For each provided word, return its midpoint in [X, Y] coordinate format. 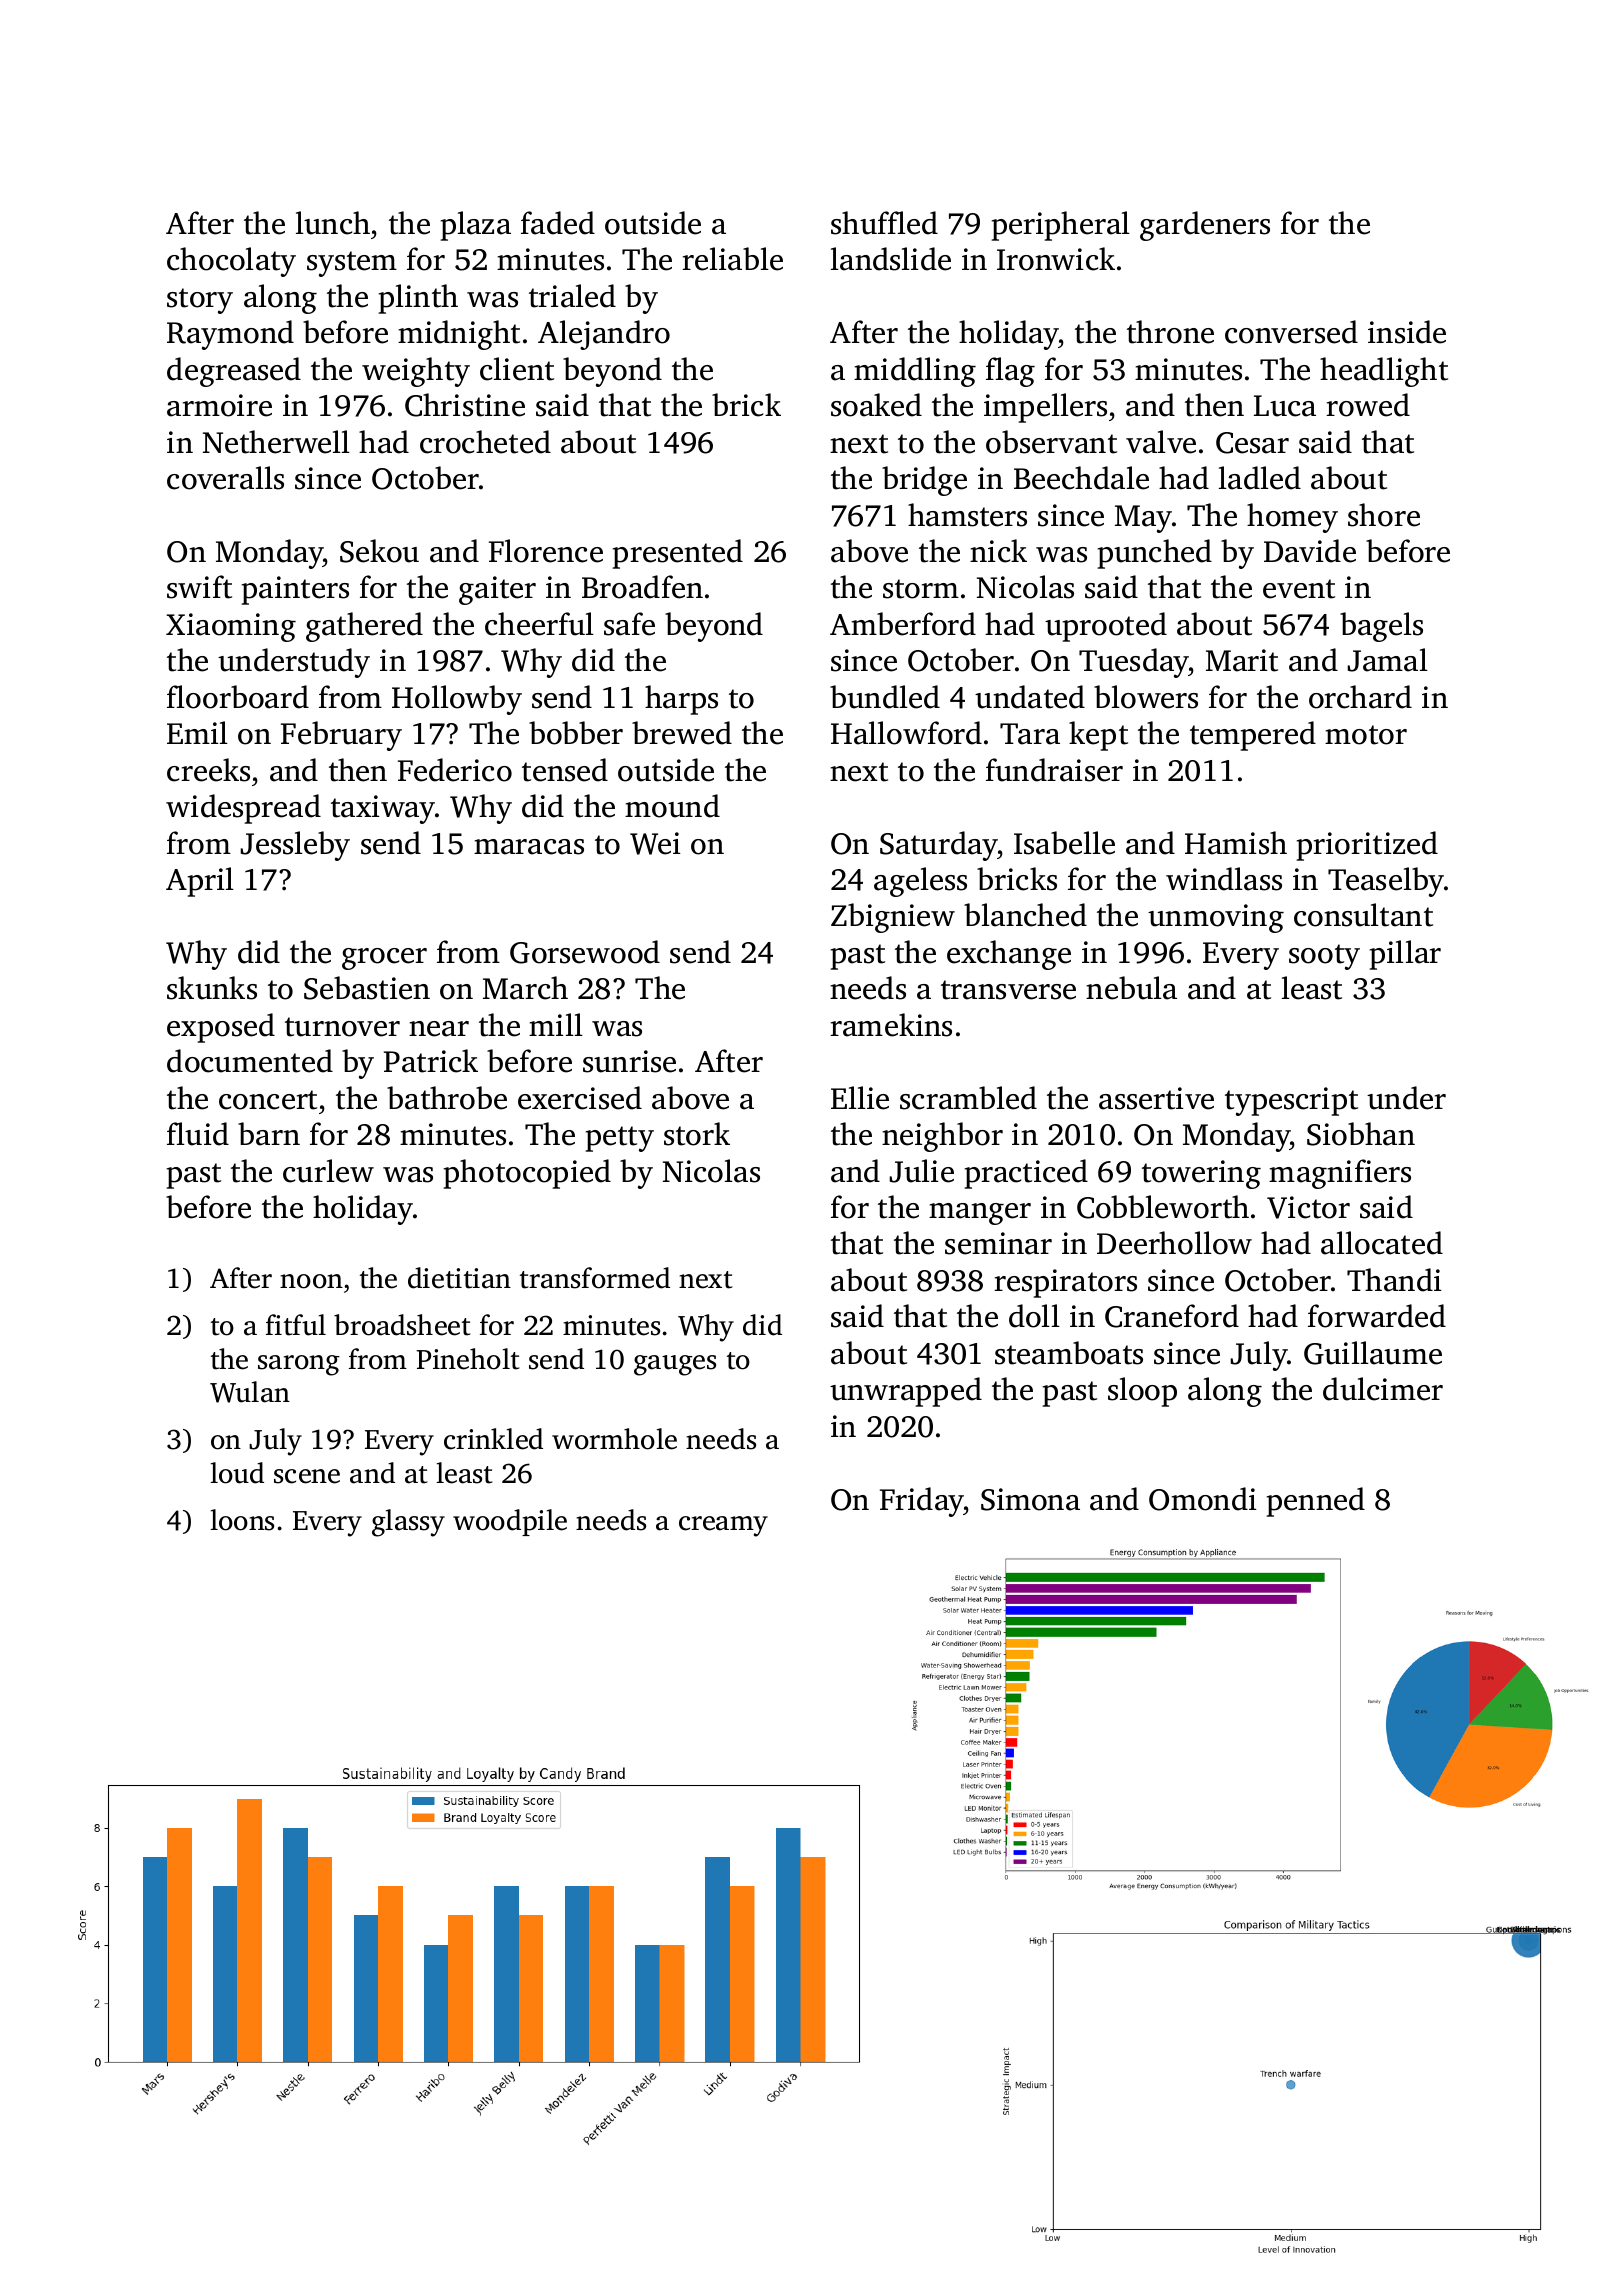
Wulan [250, 1392]
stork [697, 1134]
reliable [732, 259]
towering [1201, 1174]
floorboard [238, 697]
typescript [1291, 1101]
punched [1155, 554]
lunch [333, 223]
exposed [221, 1028]
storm [921, 589]
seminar [998, 1243]
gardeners [1205, 226]
